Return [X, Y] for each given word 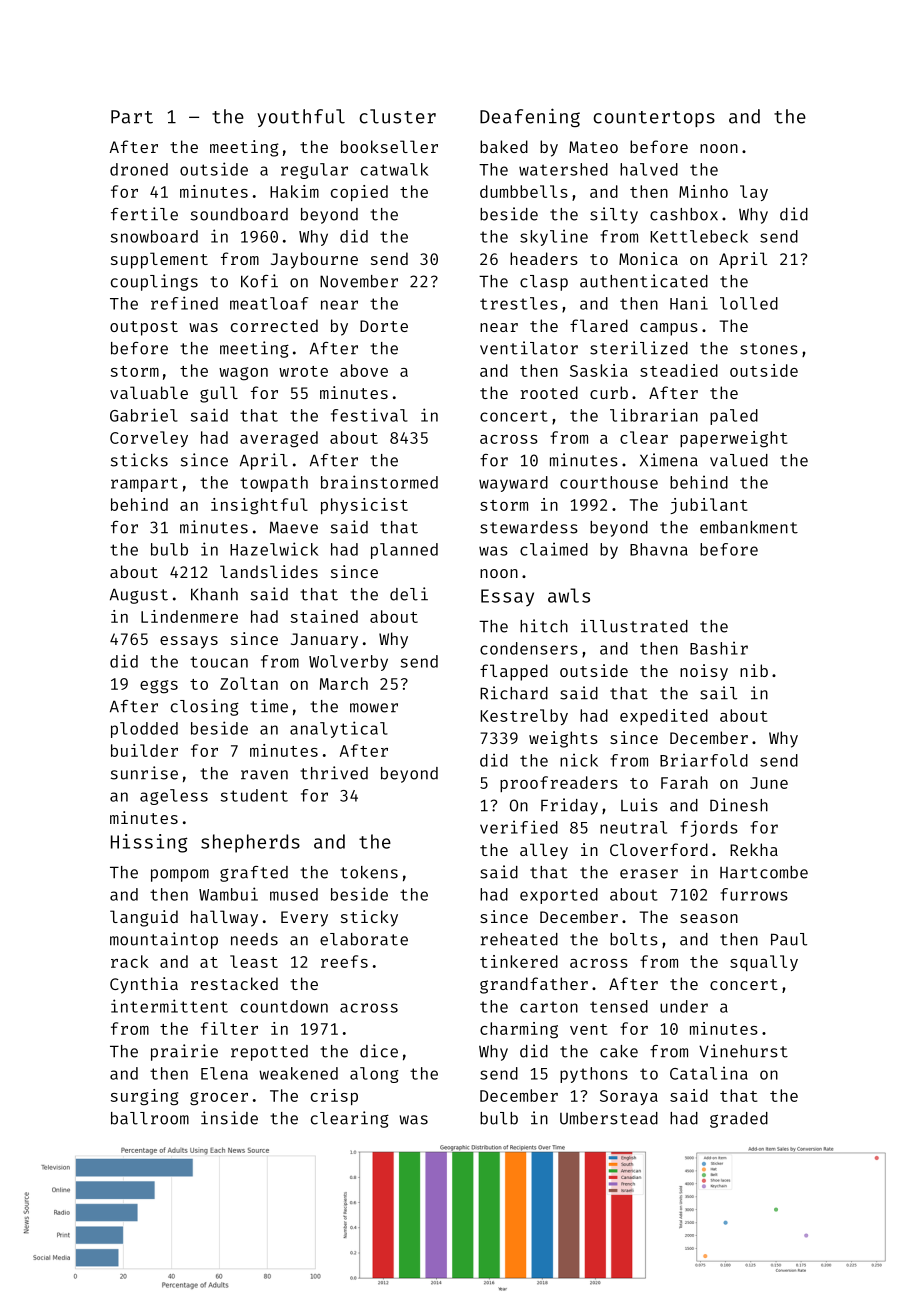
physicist [364, 506]
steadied [679, 370]
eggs [159, 687]
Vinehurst [743, 1051]
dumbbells [524, 191]
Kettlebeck [699, 236]
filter [229, 1028]
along [374, 1075]
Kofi [259, 281]
